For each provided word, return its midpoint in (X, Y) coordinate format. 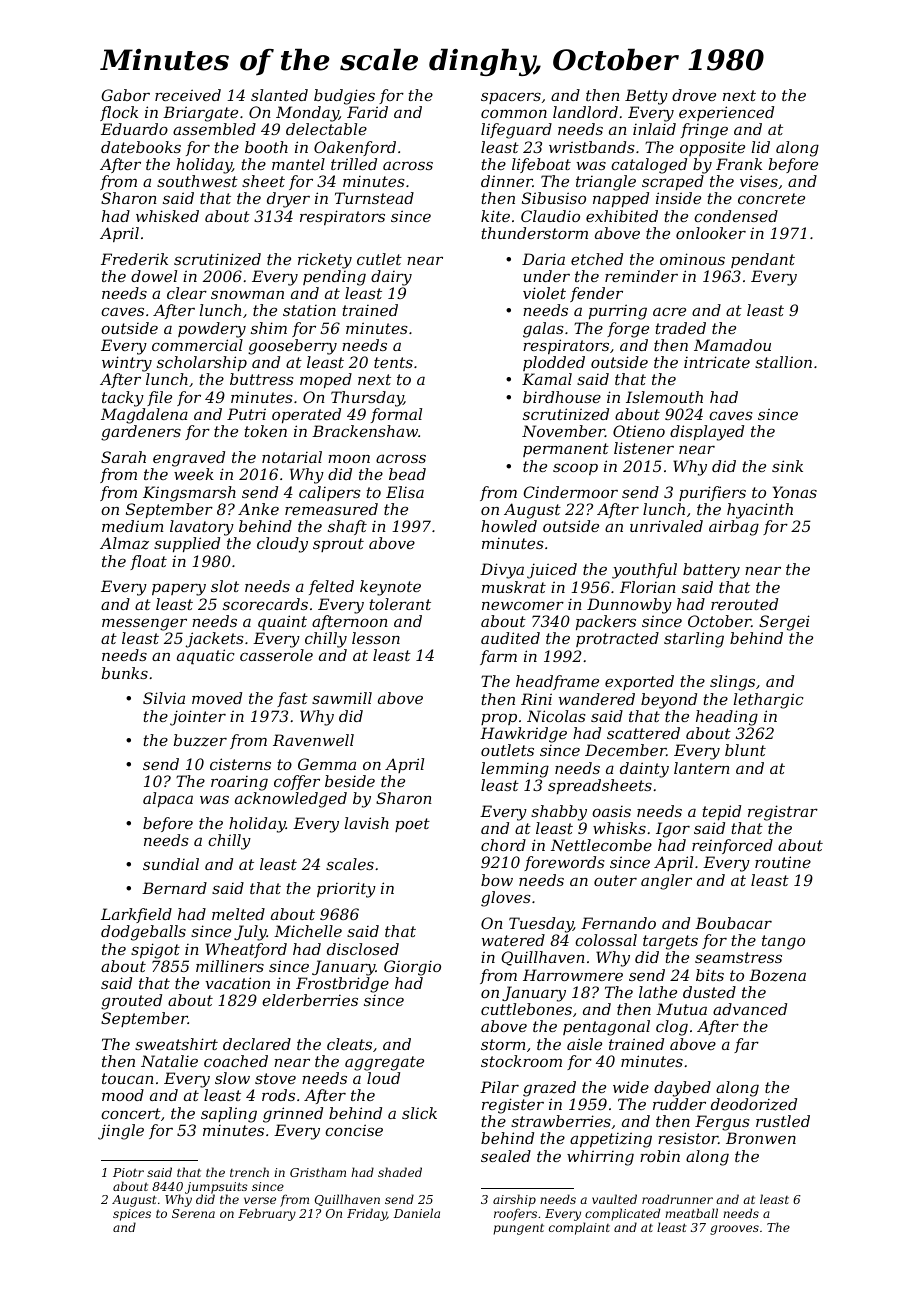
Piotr (128, 1172)
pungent (518, 1229)
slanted (279, 95)
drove (694, 95)
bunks (125, 673)
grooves (734, 1230)
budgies (344, 97)
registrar (783, 813)
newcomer (523, 605)
